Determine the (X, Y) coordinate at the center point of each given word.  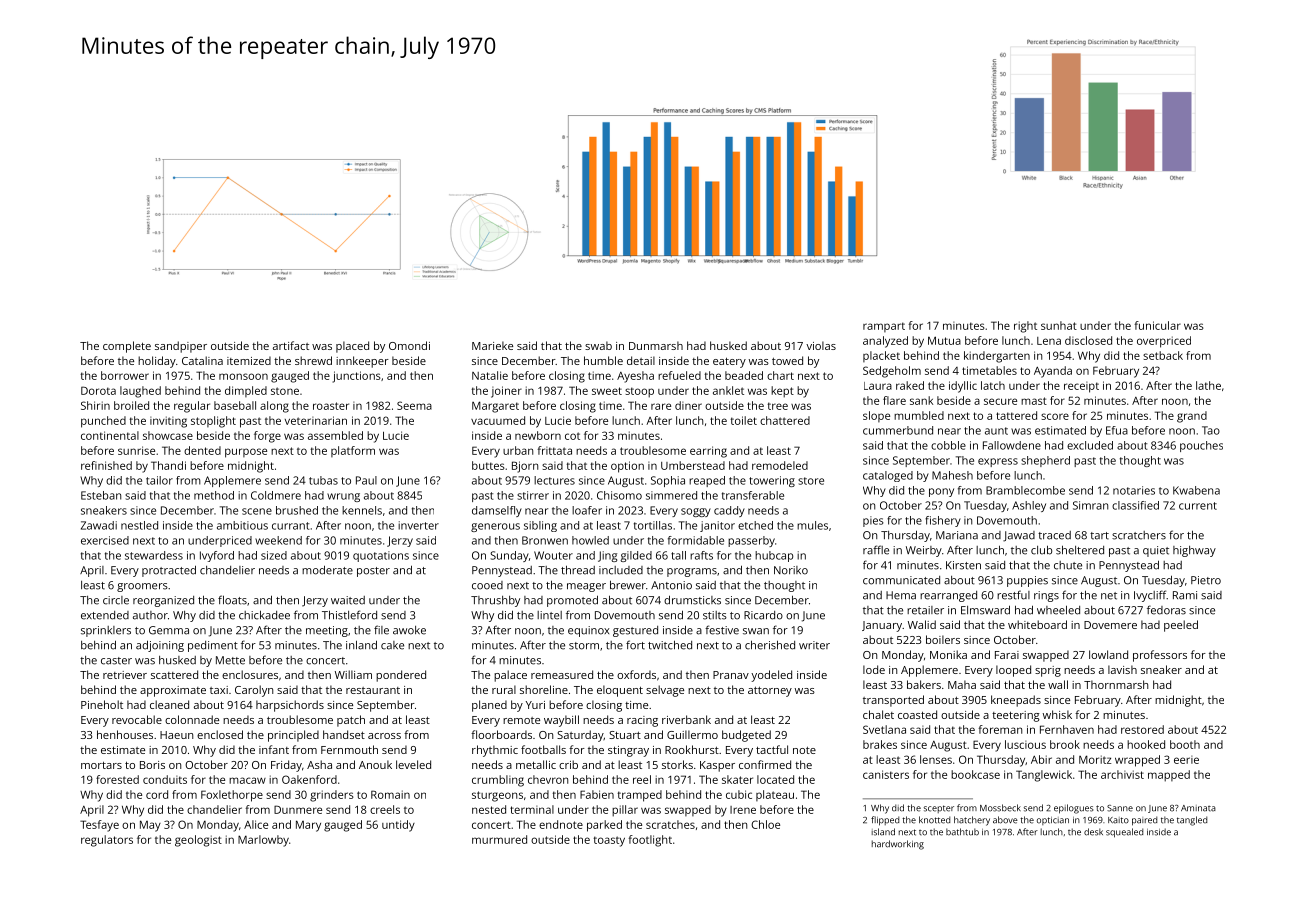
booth (1185, 744)
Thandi (168, 465)
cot (572, 436)
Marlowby (263, 841)
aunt (996, 431)
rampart (884, 327)
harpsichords (290, 706)
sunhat (1059, 325)
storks (677, 764)
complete (127, 347)
